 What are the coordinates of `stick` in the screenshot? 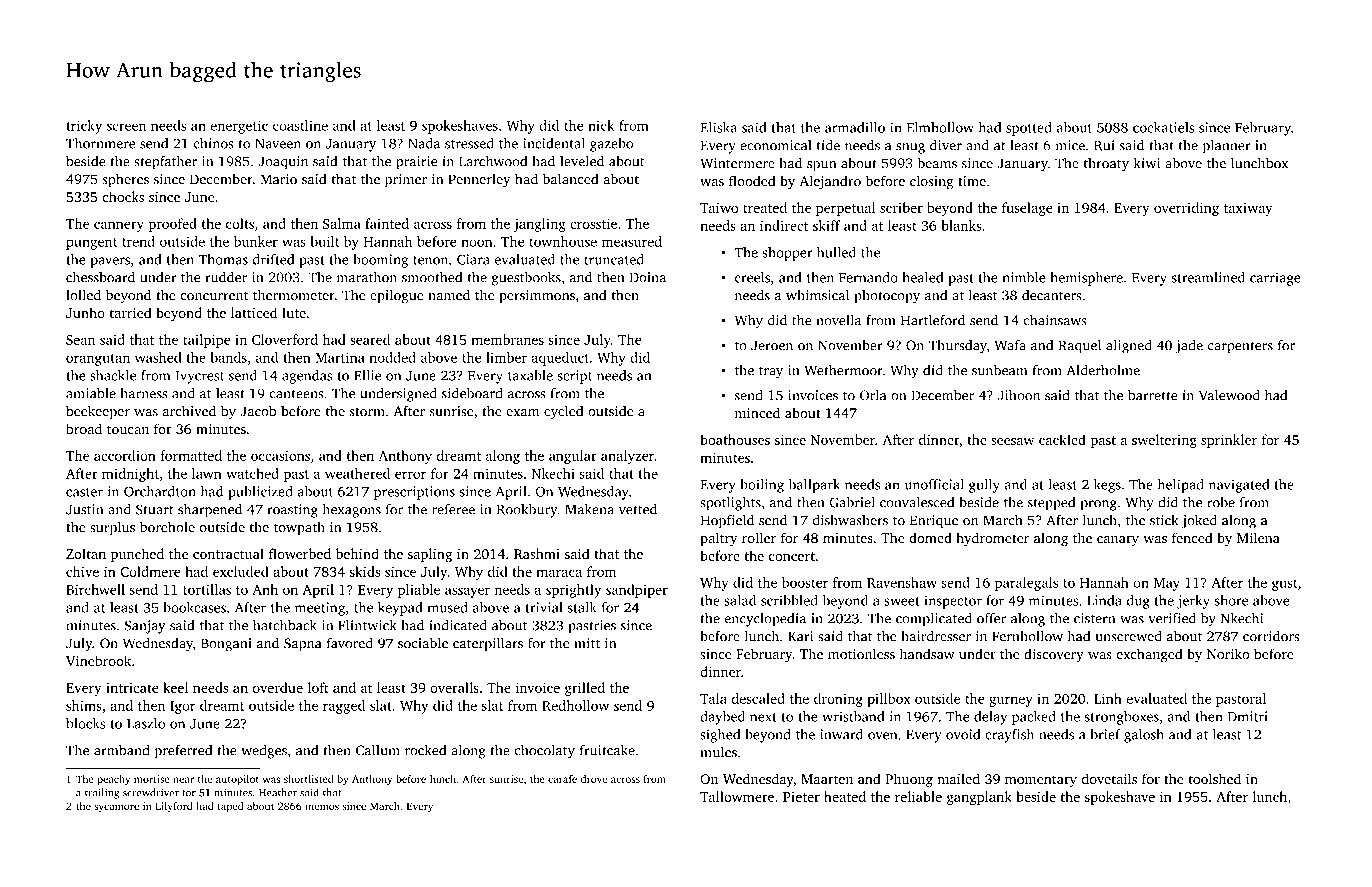 It's located at (1164, 520).
